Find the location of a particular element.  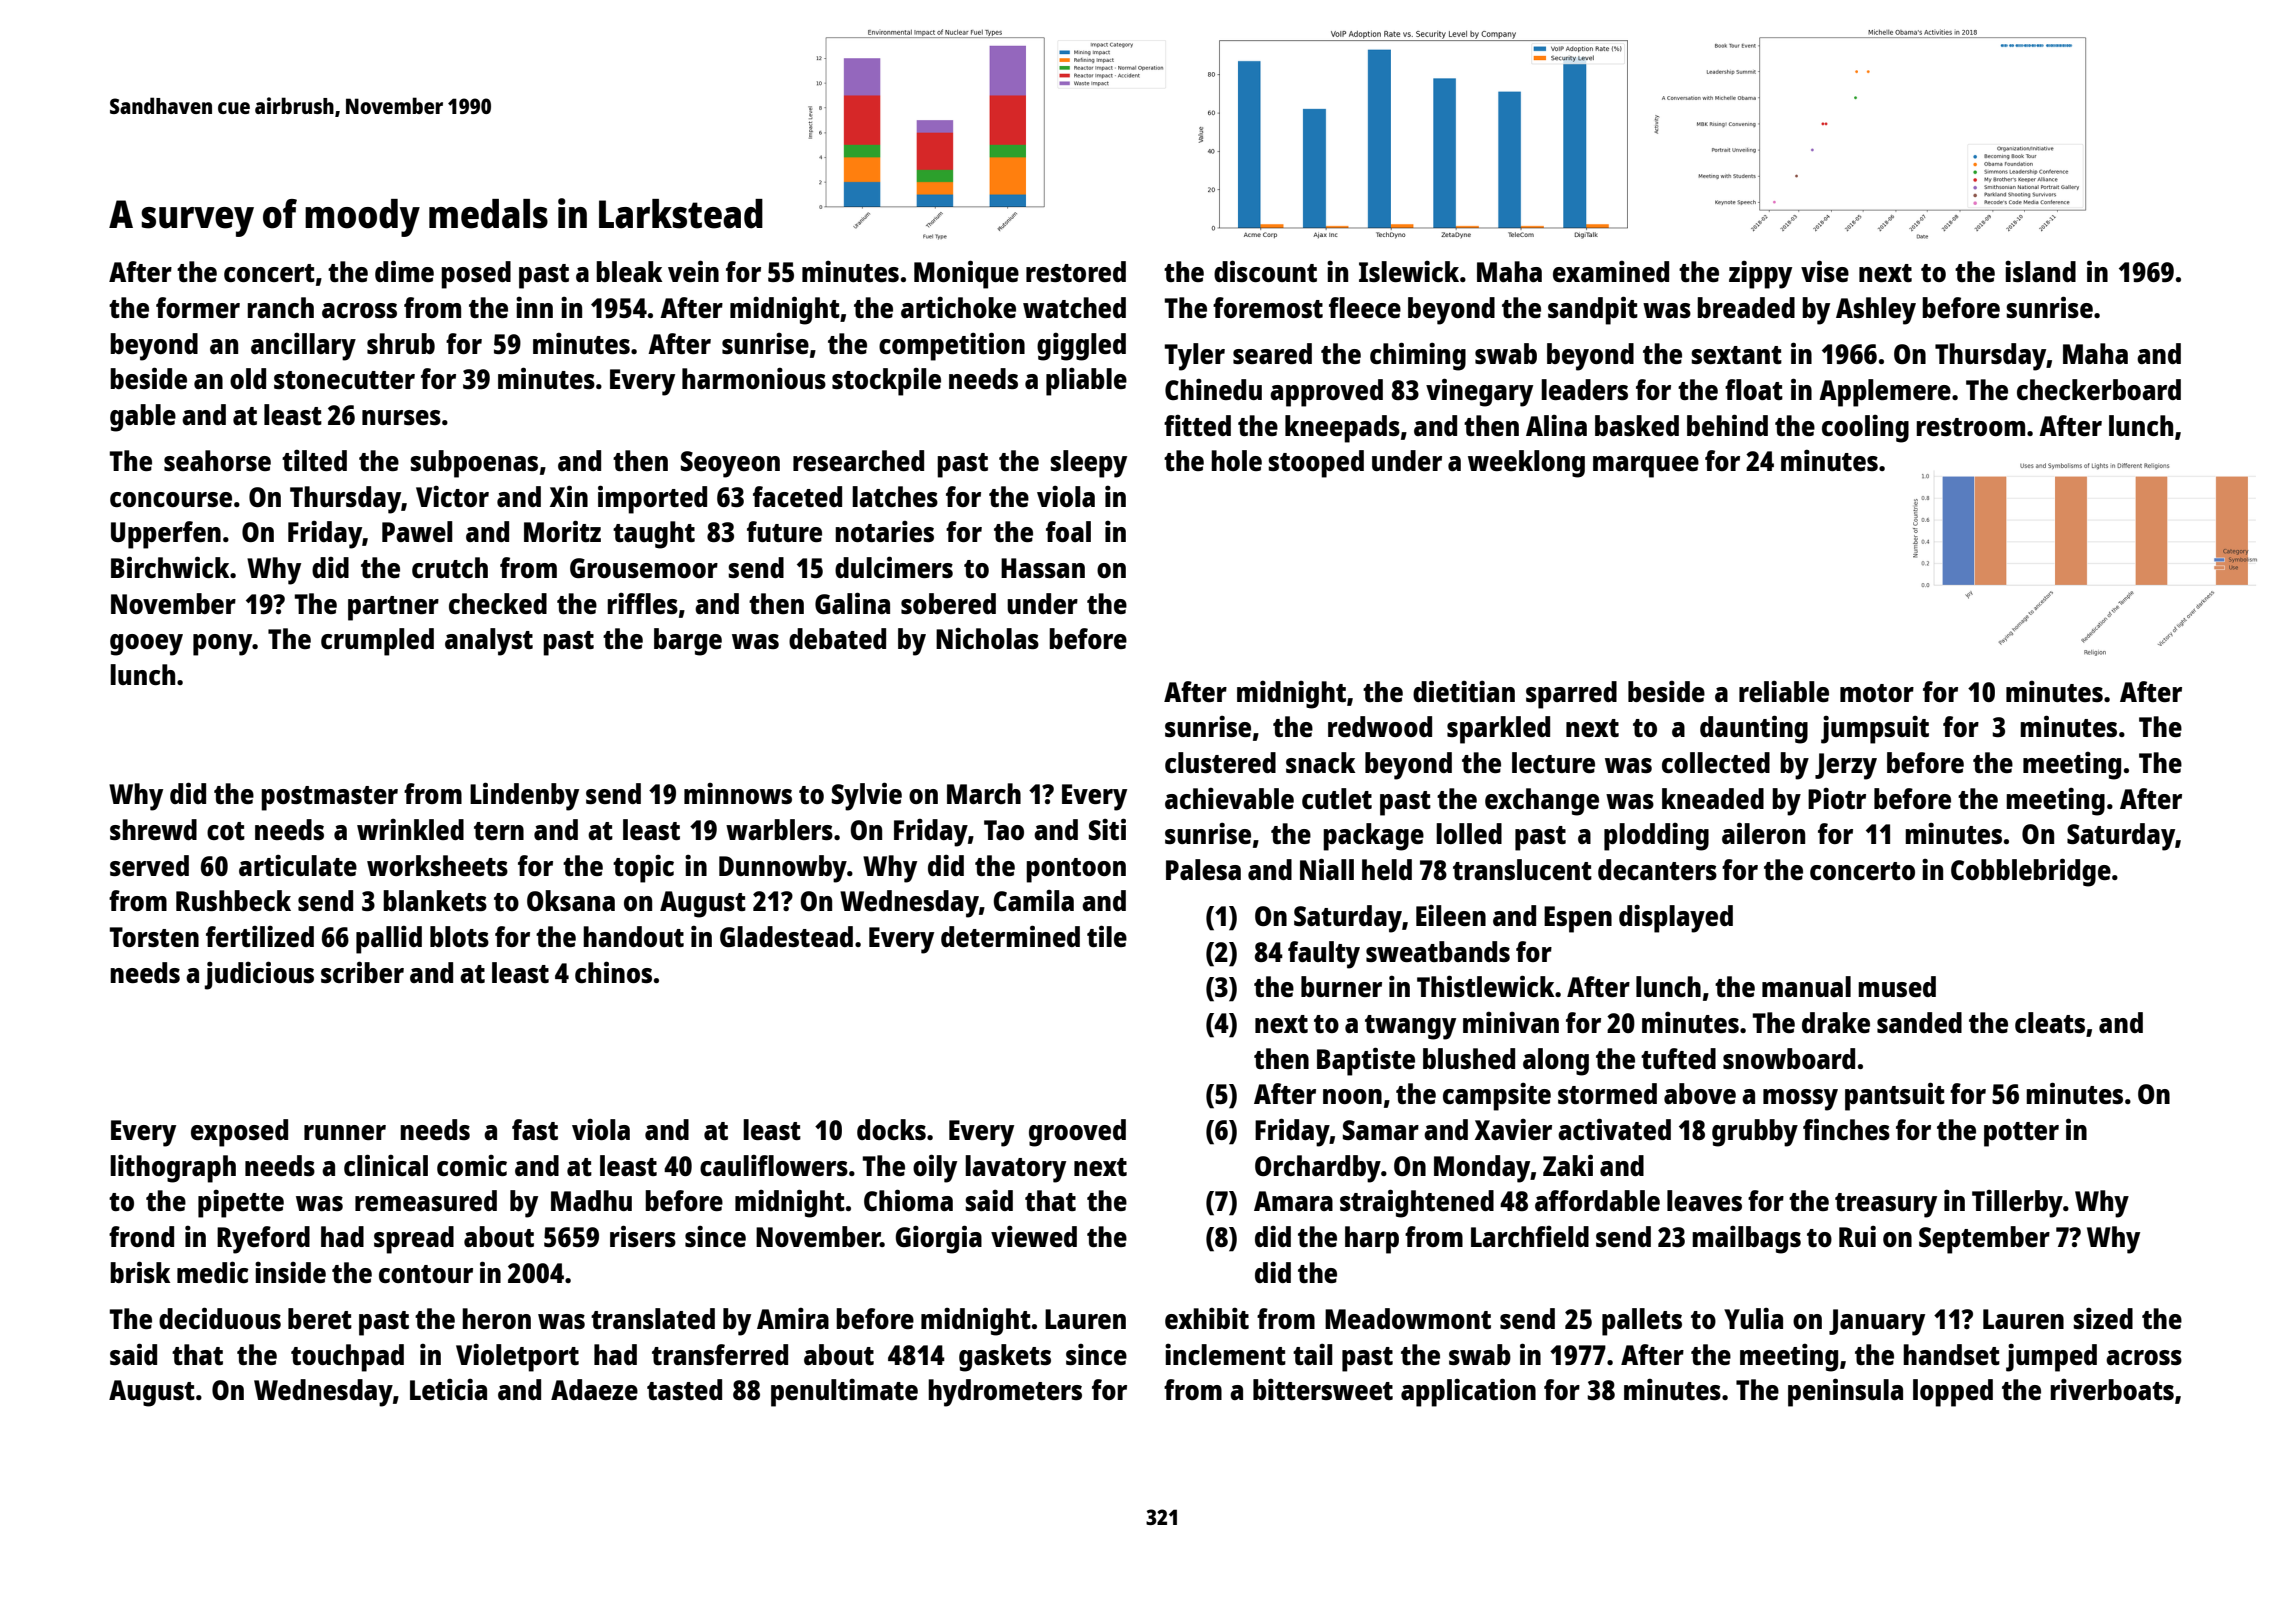

scriber is located at coordinates (362, 972).
